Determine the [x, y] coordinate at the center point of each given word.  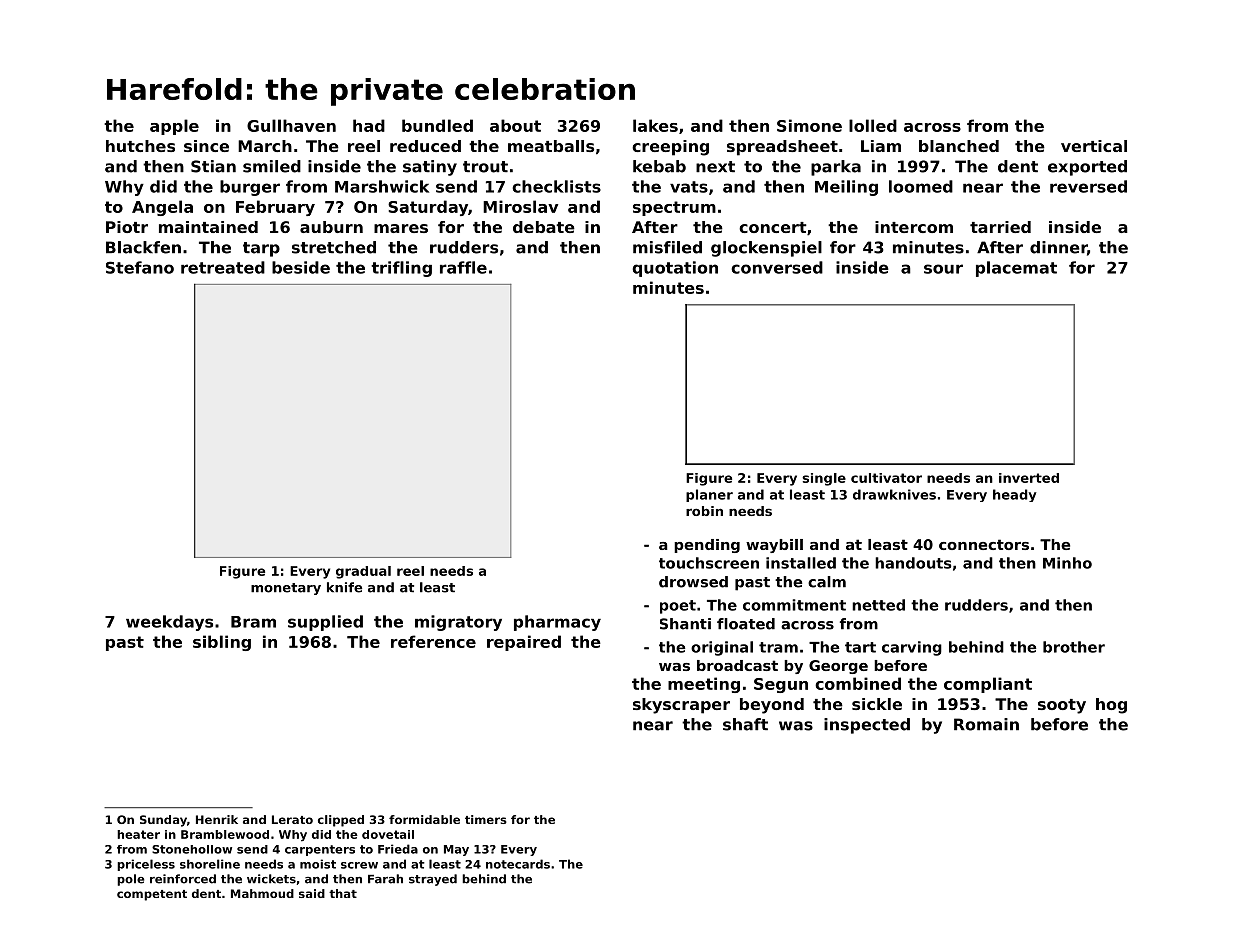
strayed [433, 880]
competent [152, 895]
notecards [518, 864]
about [515, 125]
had [369, 125]
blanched [959, 146]
